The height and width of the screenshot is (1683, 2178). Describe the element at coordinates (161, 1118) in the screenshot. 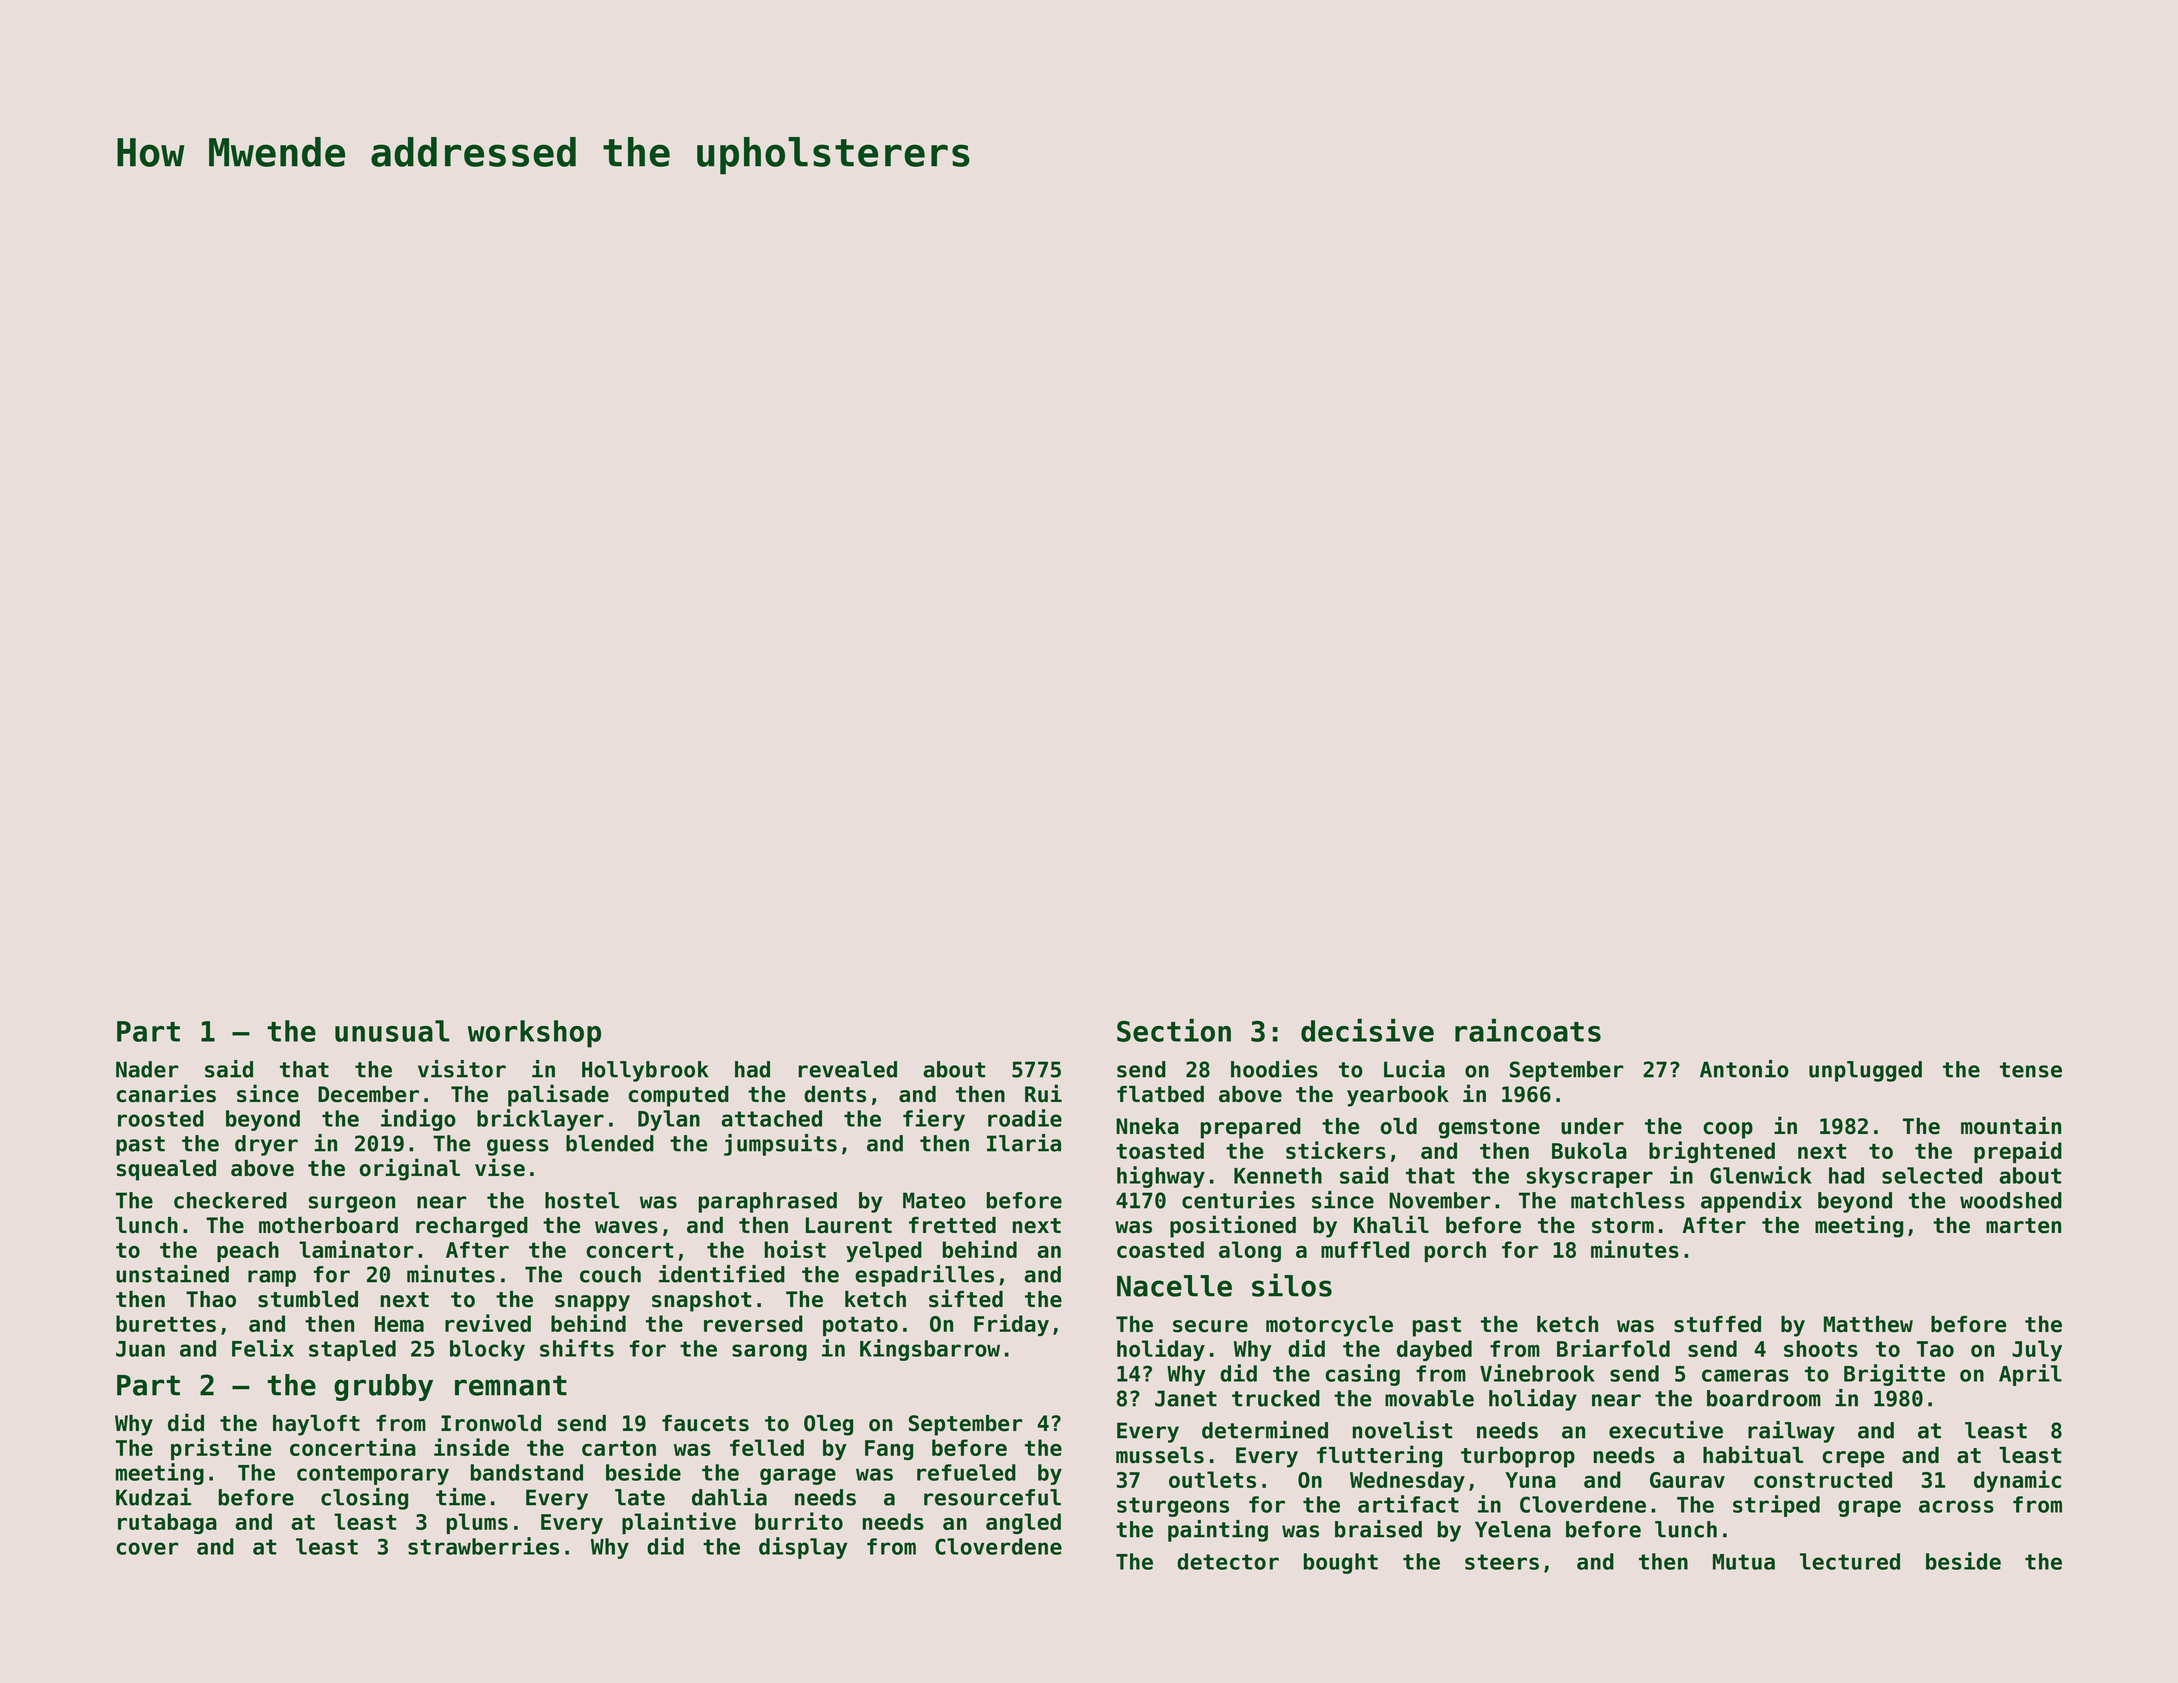

I see `roosted` at that location.
